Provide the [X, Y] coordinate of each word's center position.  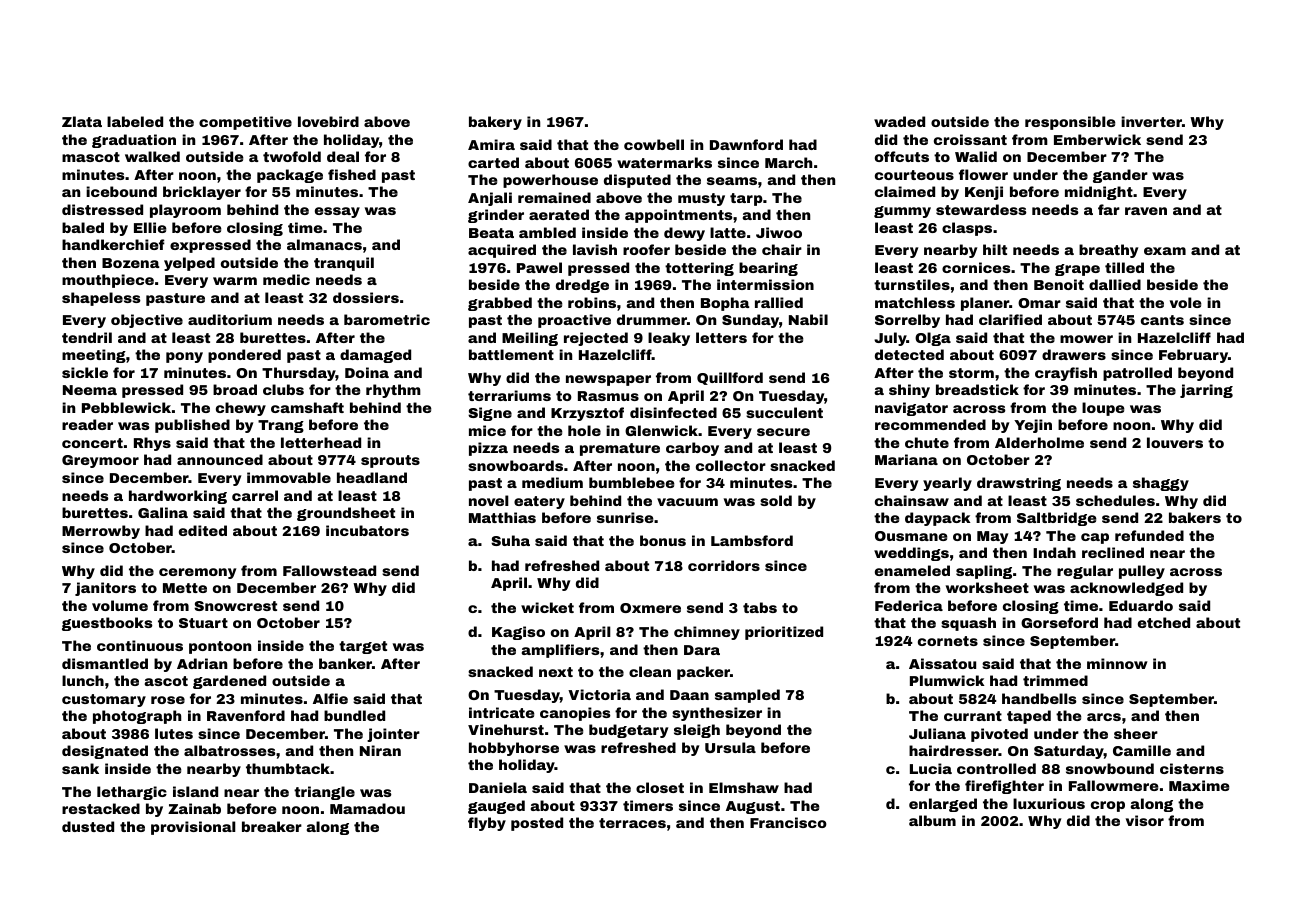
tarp [746, 199]
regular [1085, 572]
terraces [632, 823]
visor [1145, 820]
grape [1077, 270]
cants [1162, 320]
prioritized [784, 633]
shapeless [101, 299]
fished [352, 174]
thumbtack [288, 768]
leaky [669, 339]
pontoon [220, 647]
